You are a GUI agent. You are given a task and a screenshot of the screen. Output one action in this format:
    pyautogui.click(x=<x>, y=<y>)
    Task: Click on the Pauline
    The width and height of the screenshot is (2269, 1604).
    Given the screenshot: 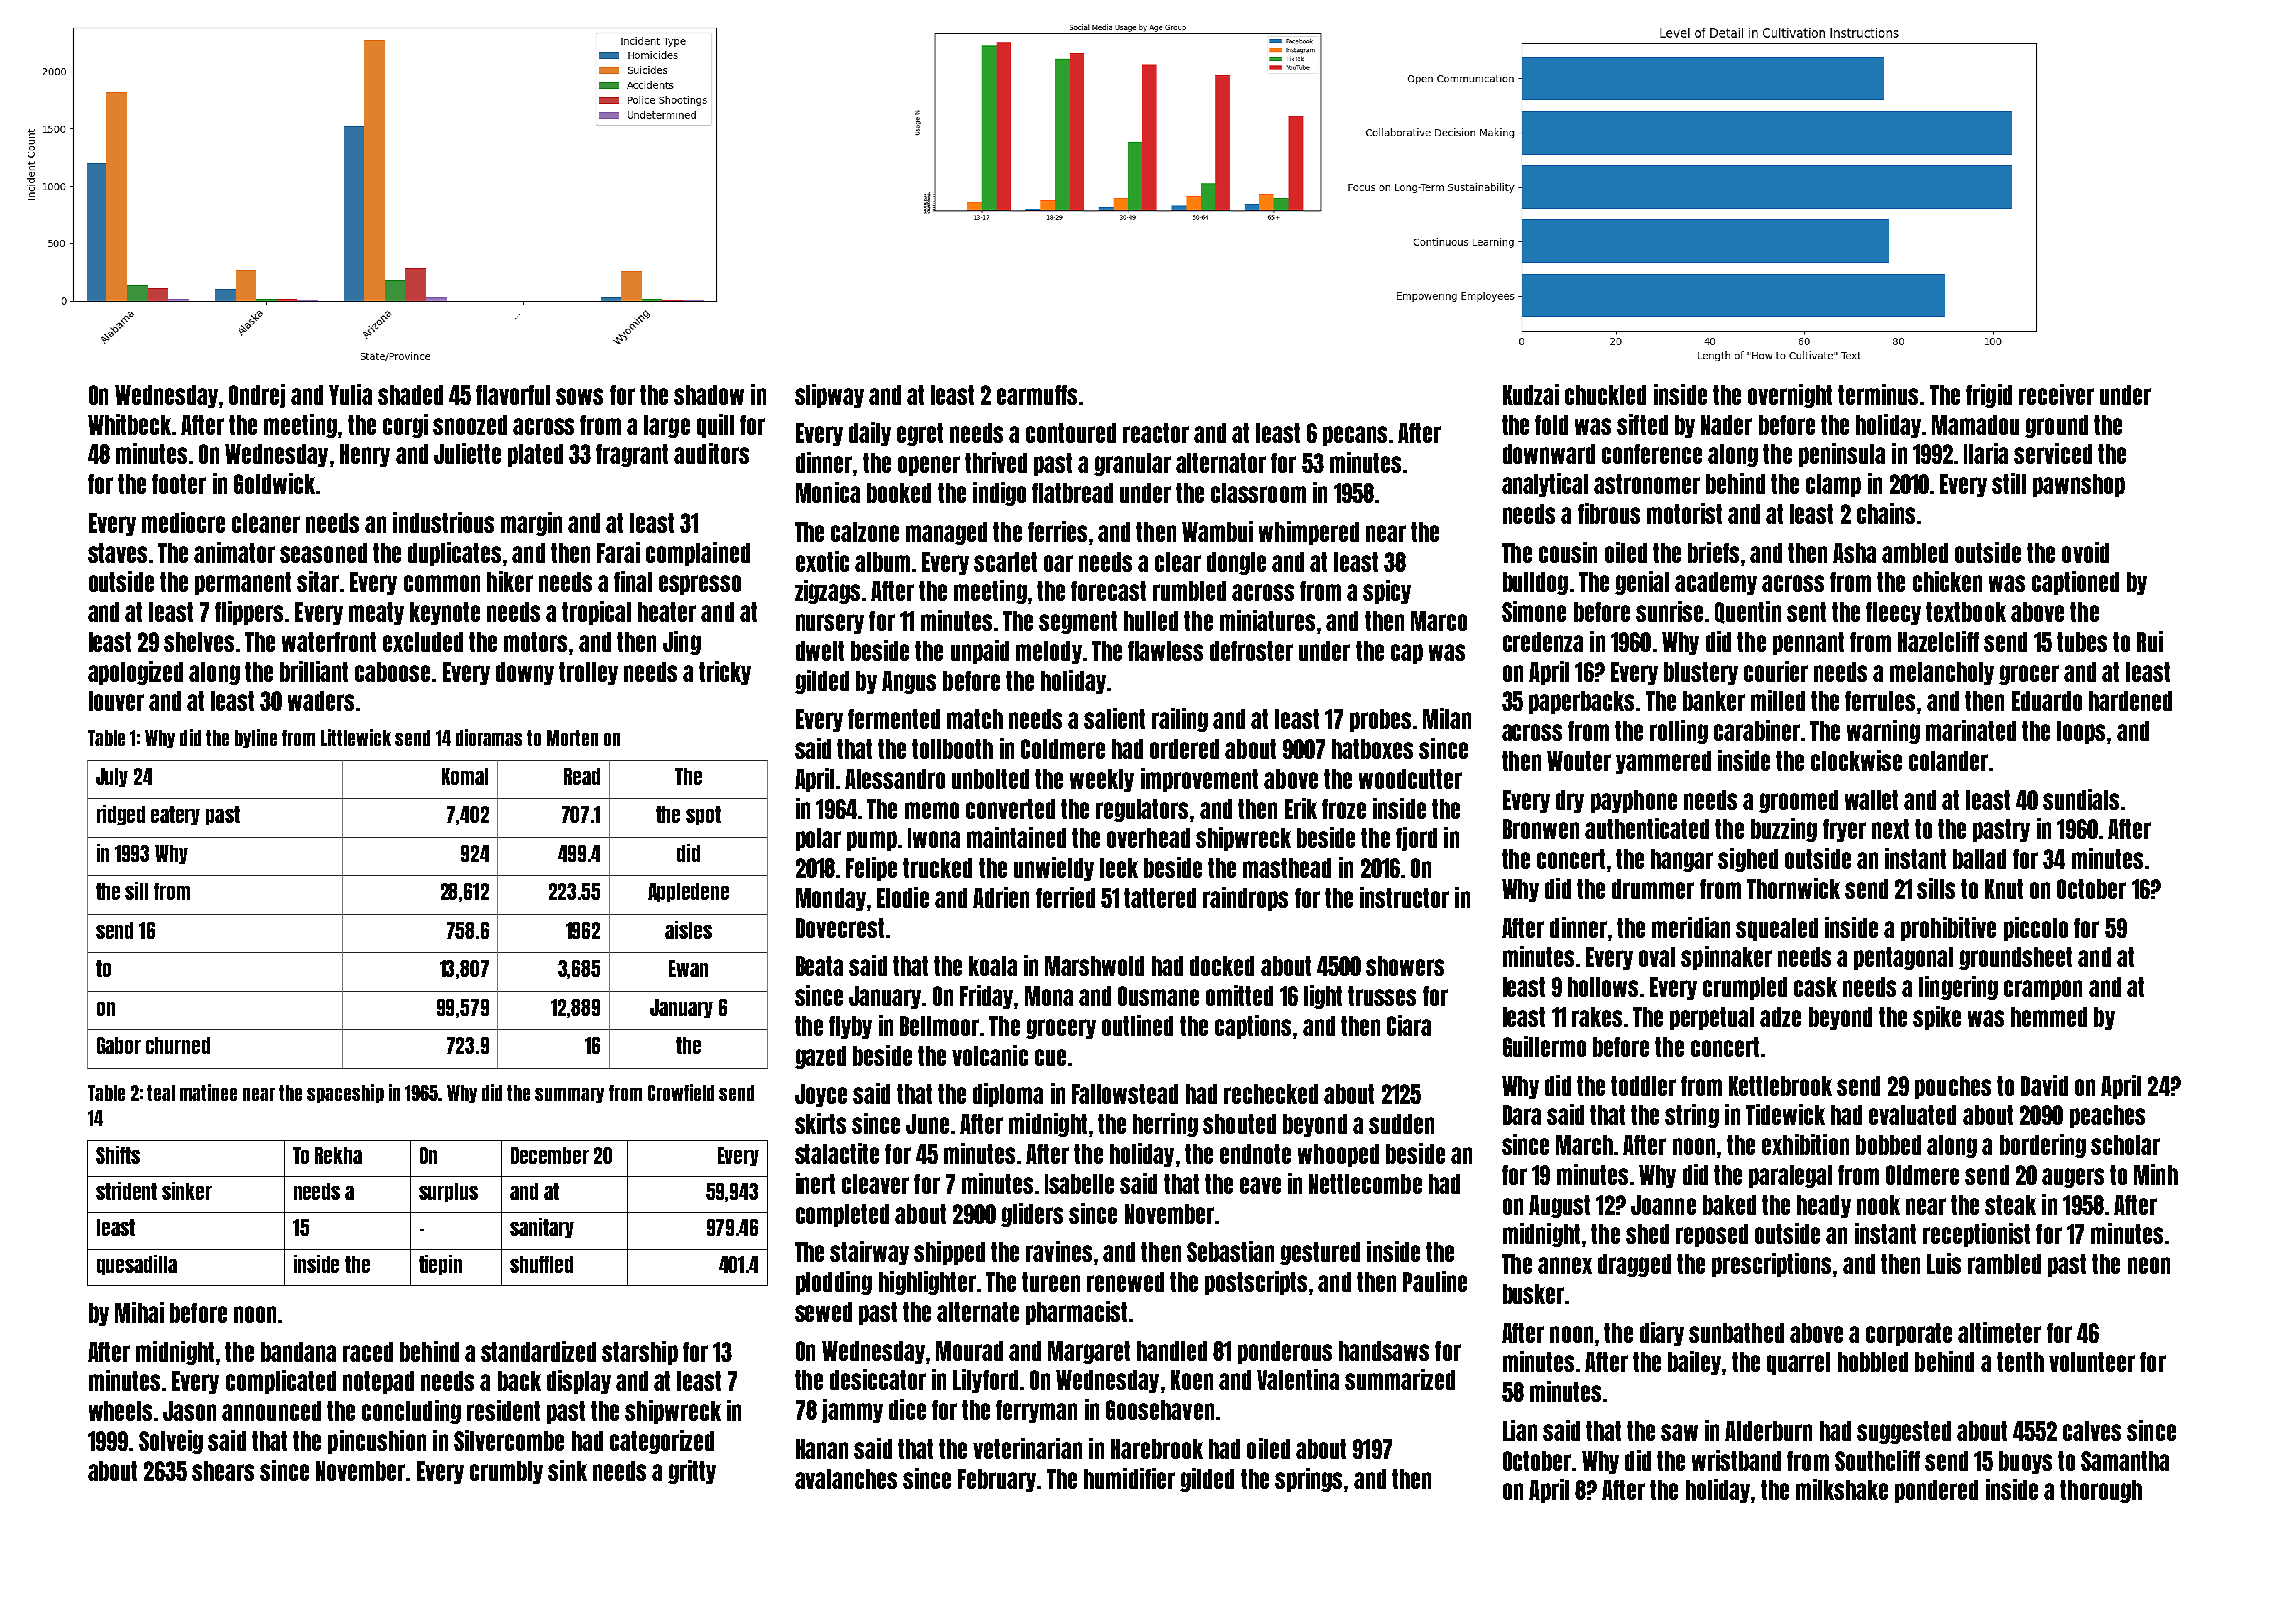 What is the action you would take?
    pyautogui.click(x=1435, y=1281)
